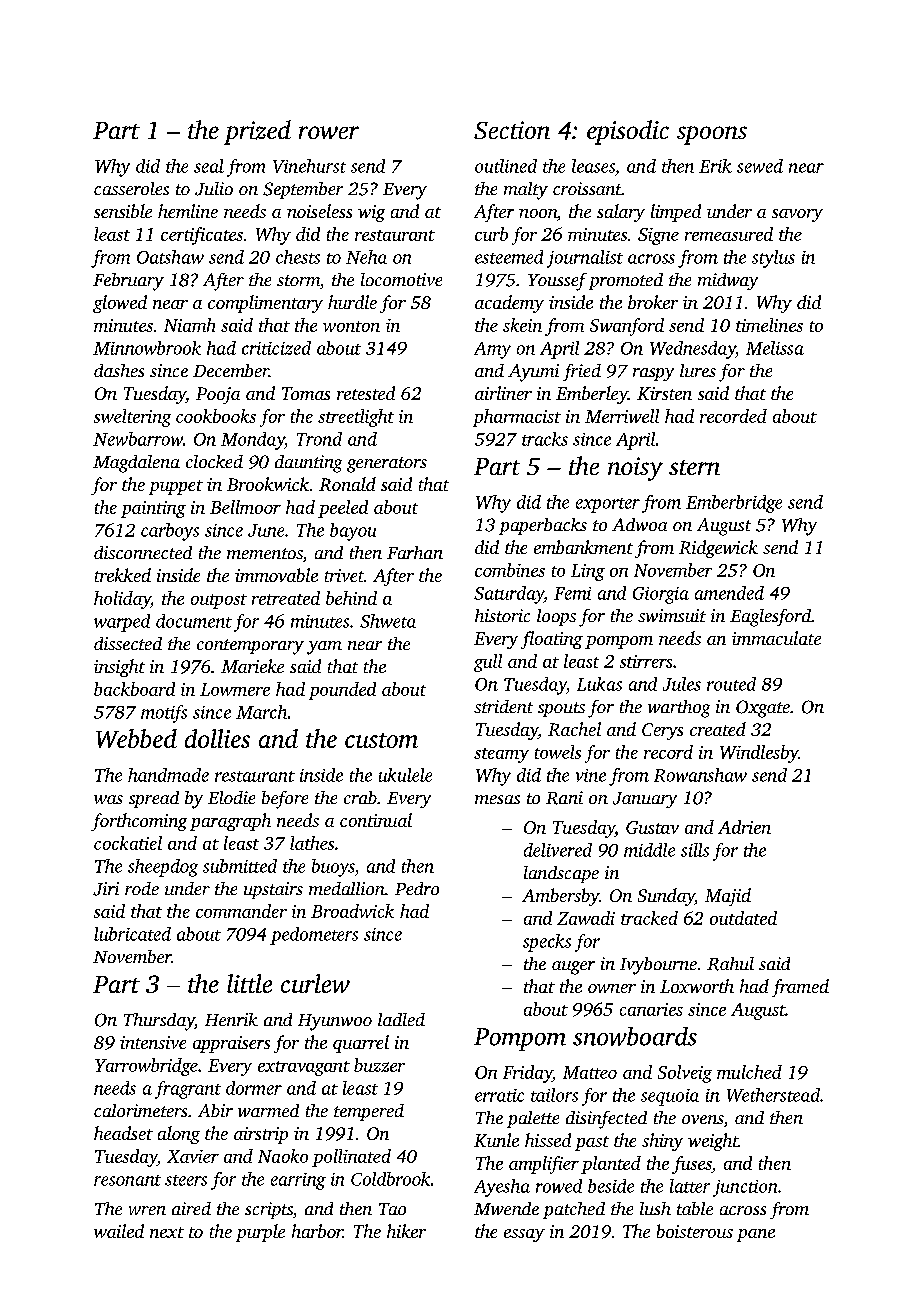 Image resolution: width=924 pixels, height=1308 pixels. What do you see at coordinates (387, 465) in the page?
I see `generators` at bounding box center [387, 465].
